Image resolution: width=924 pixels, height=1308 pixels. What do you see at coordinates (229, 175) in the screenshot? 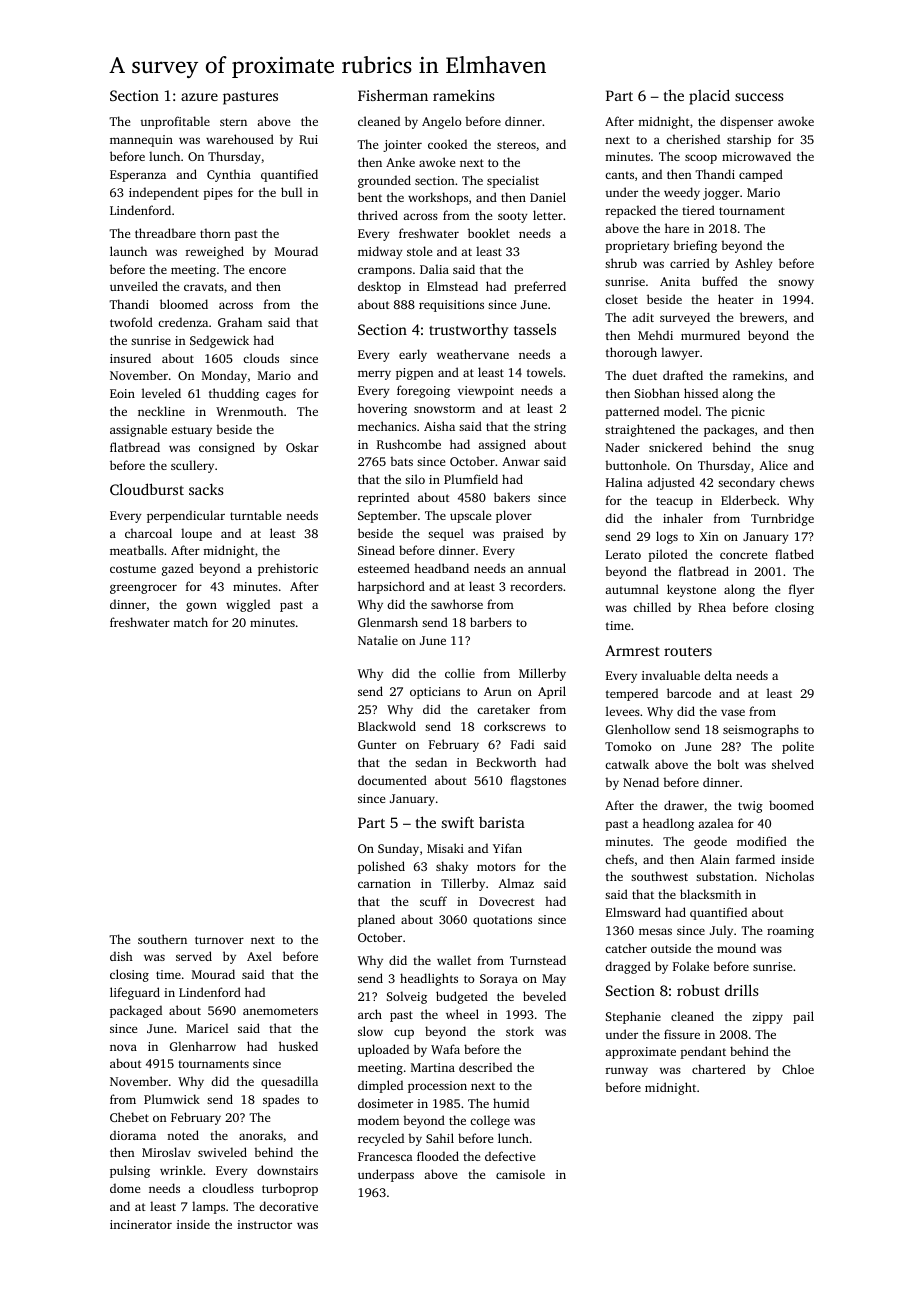
I see `Cynthia` at bounding box center [229, 175].
